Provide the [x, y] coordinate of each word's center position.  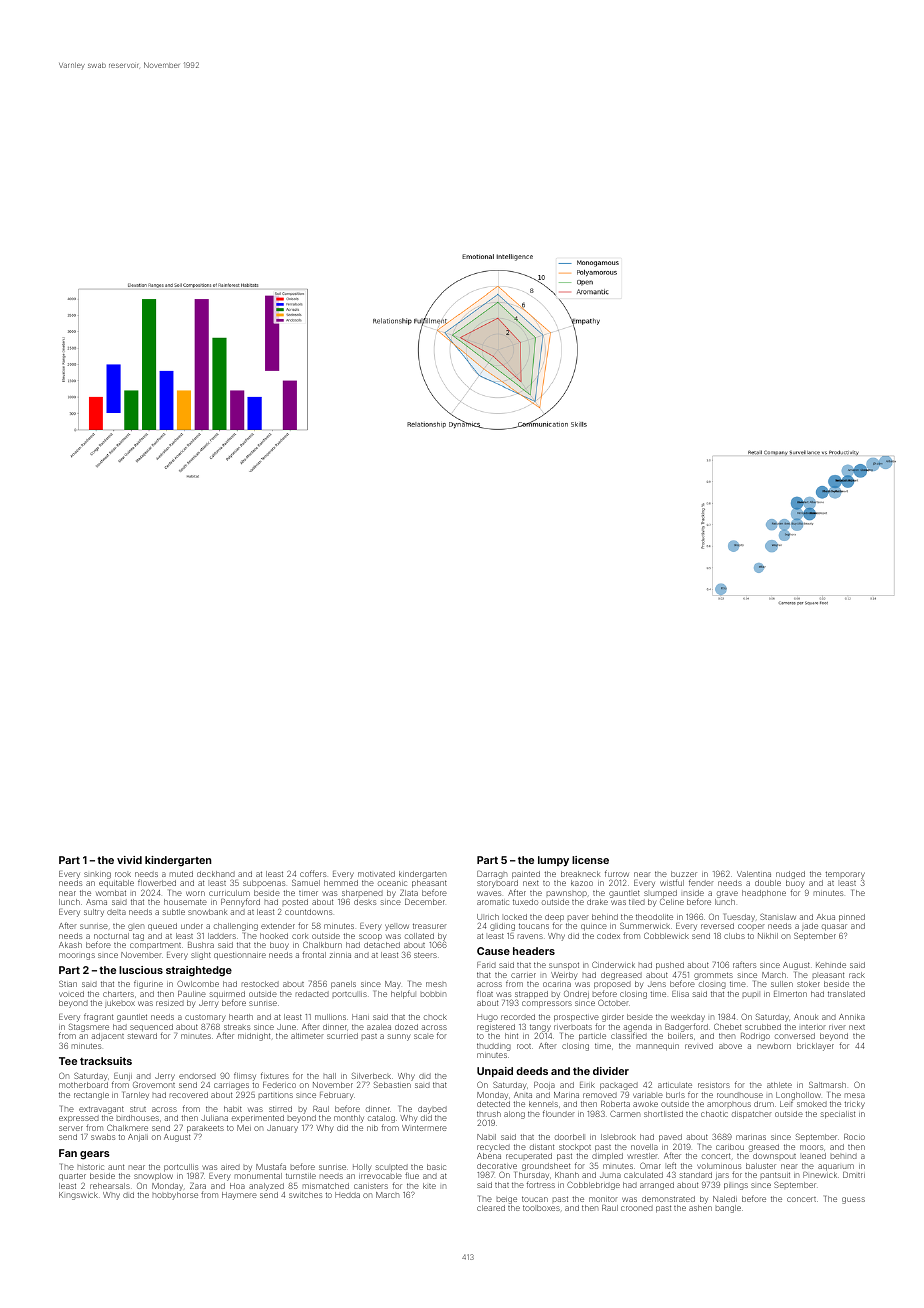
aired [230, 1167]
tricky [854, 1105]
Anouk [806, 1017]
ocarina [557, 984]
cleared [491, 1208]
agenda [637, 1028]
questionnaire [240, 956]
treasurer [430, 926]
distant [542, 1147]
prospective [576, 1018]
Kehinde [831, 965]
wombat [111, 893]
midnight [254, 1037]
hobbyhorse [175, 1196]
